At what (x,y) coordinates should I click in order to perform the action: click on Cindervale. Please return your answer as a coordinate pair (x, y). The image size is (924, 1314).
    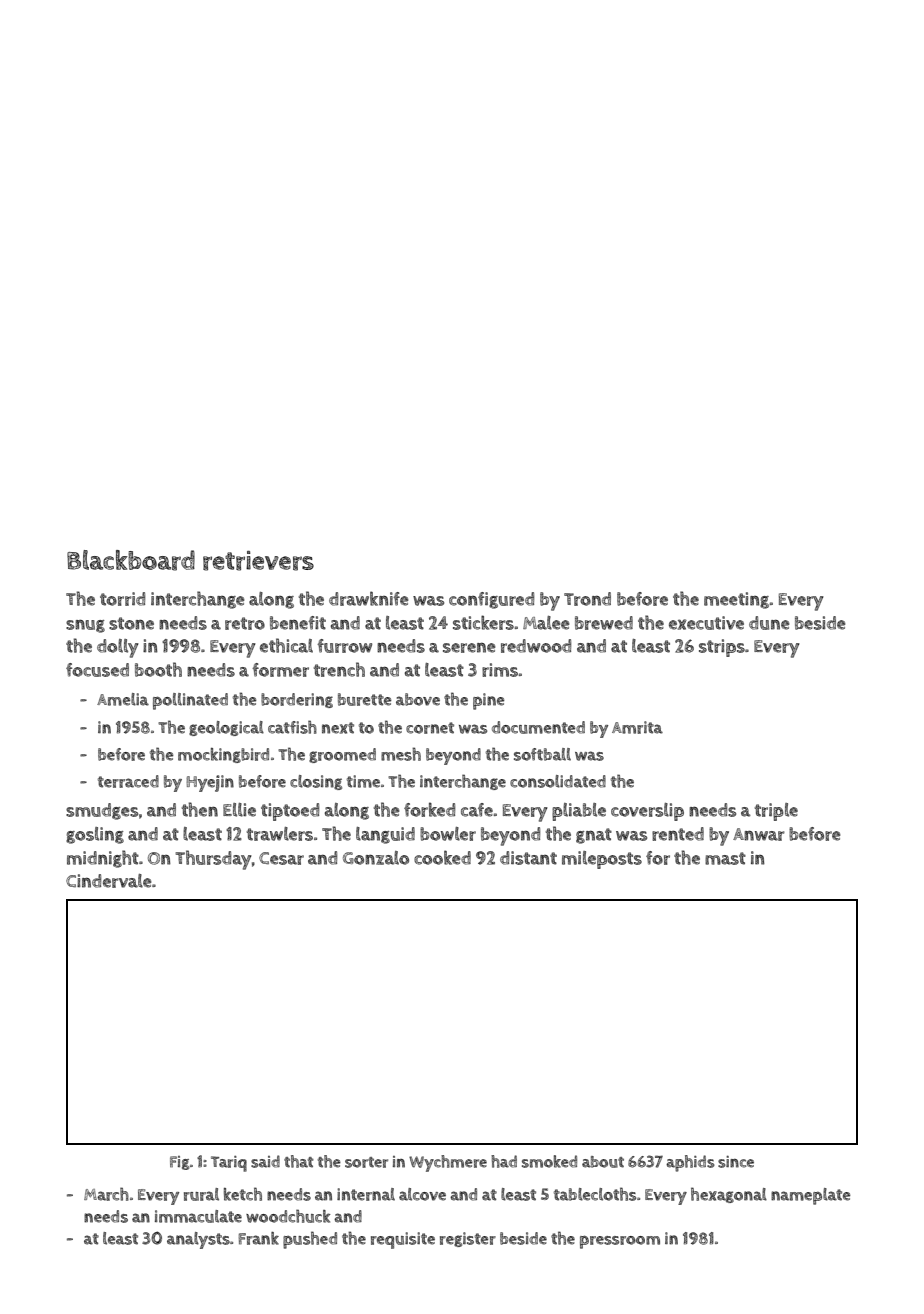
    Looking at the image, I should click on (108, 881).
